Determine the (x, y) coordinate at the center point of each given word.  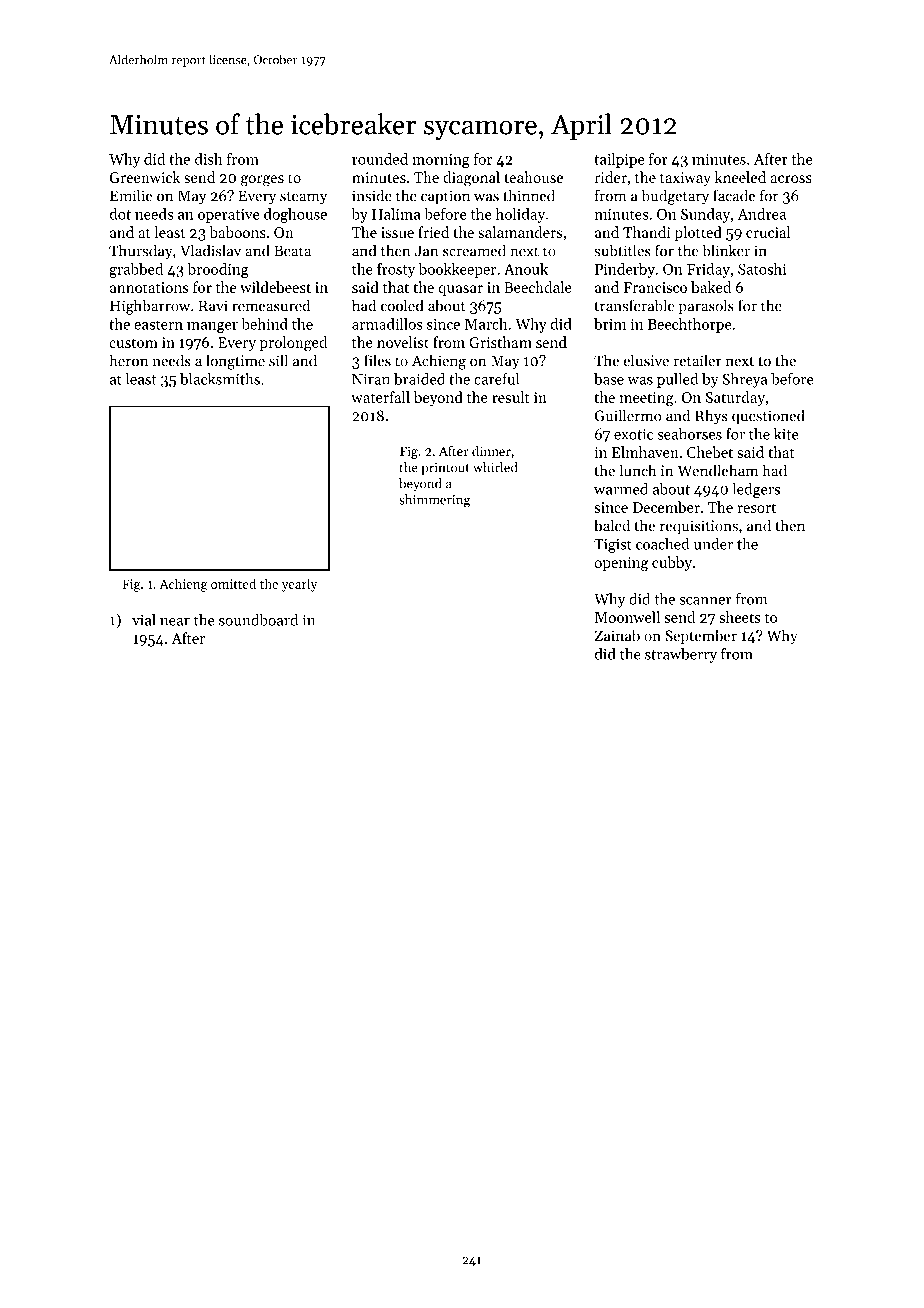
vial (144, 620)
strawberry (681, 655)
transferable (634, 305)
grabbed (136, 270)
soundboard (258, 620)
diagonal (471, 179)
